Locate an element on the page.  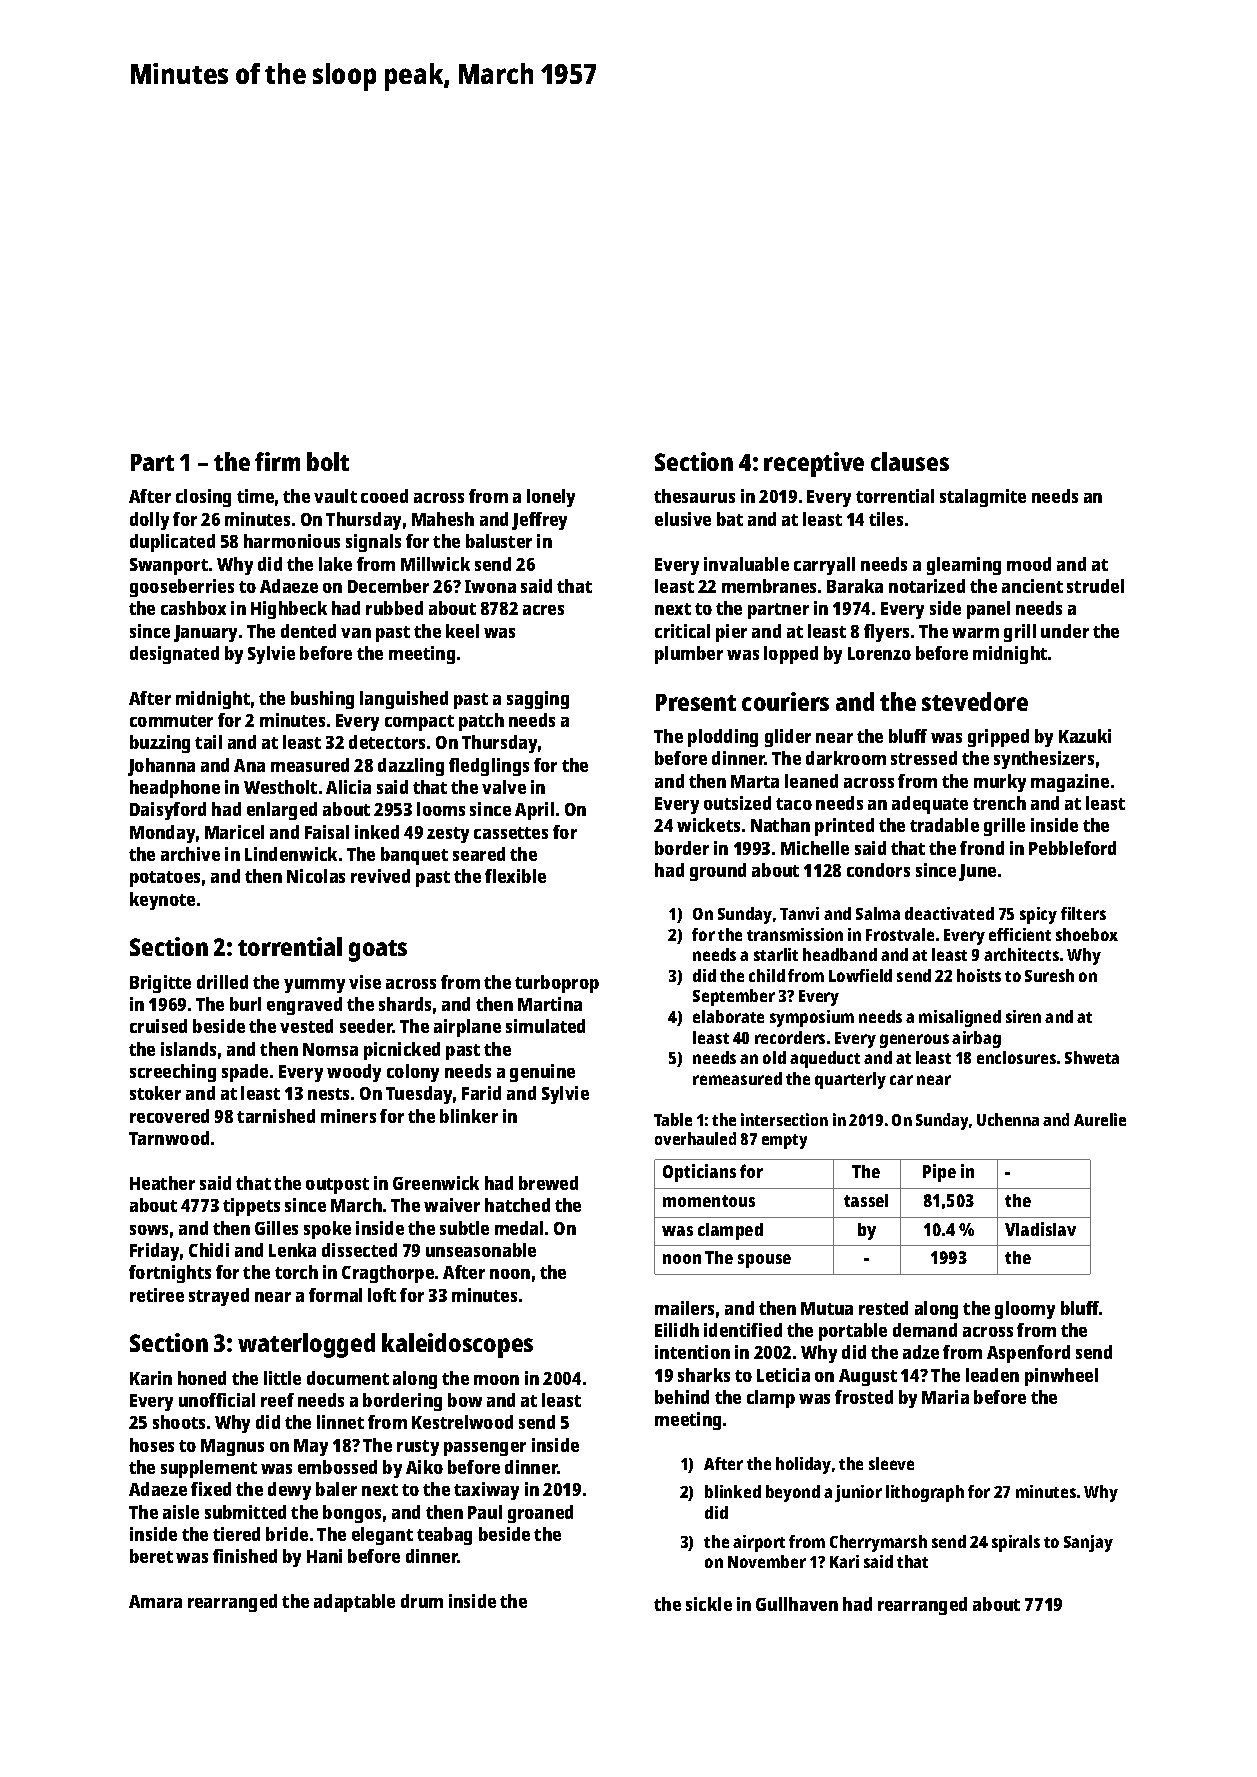
moon is located at coordinates (496, 1380).
